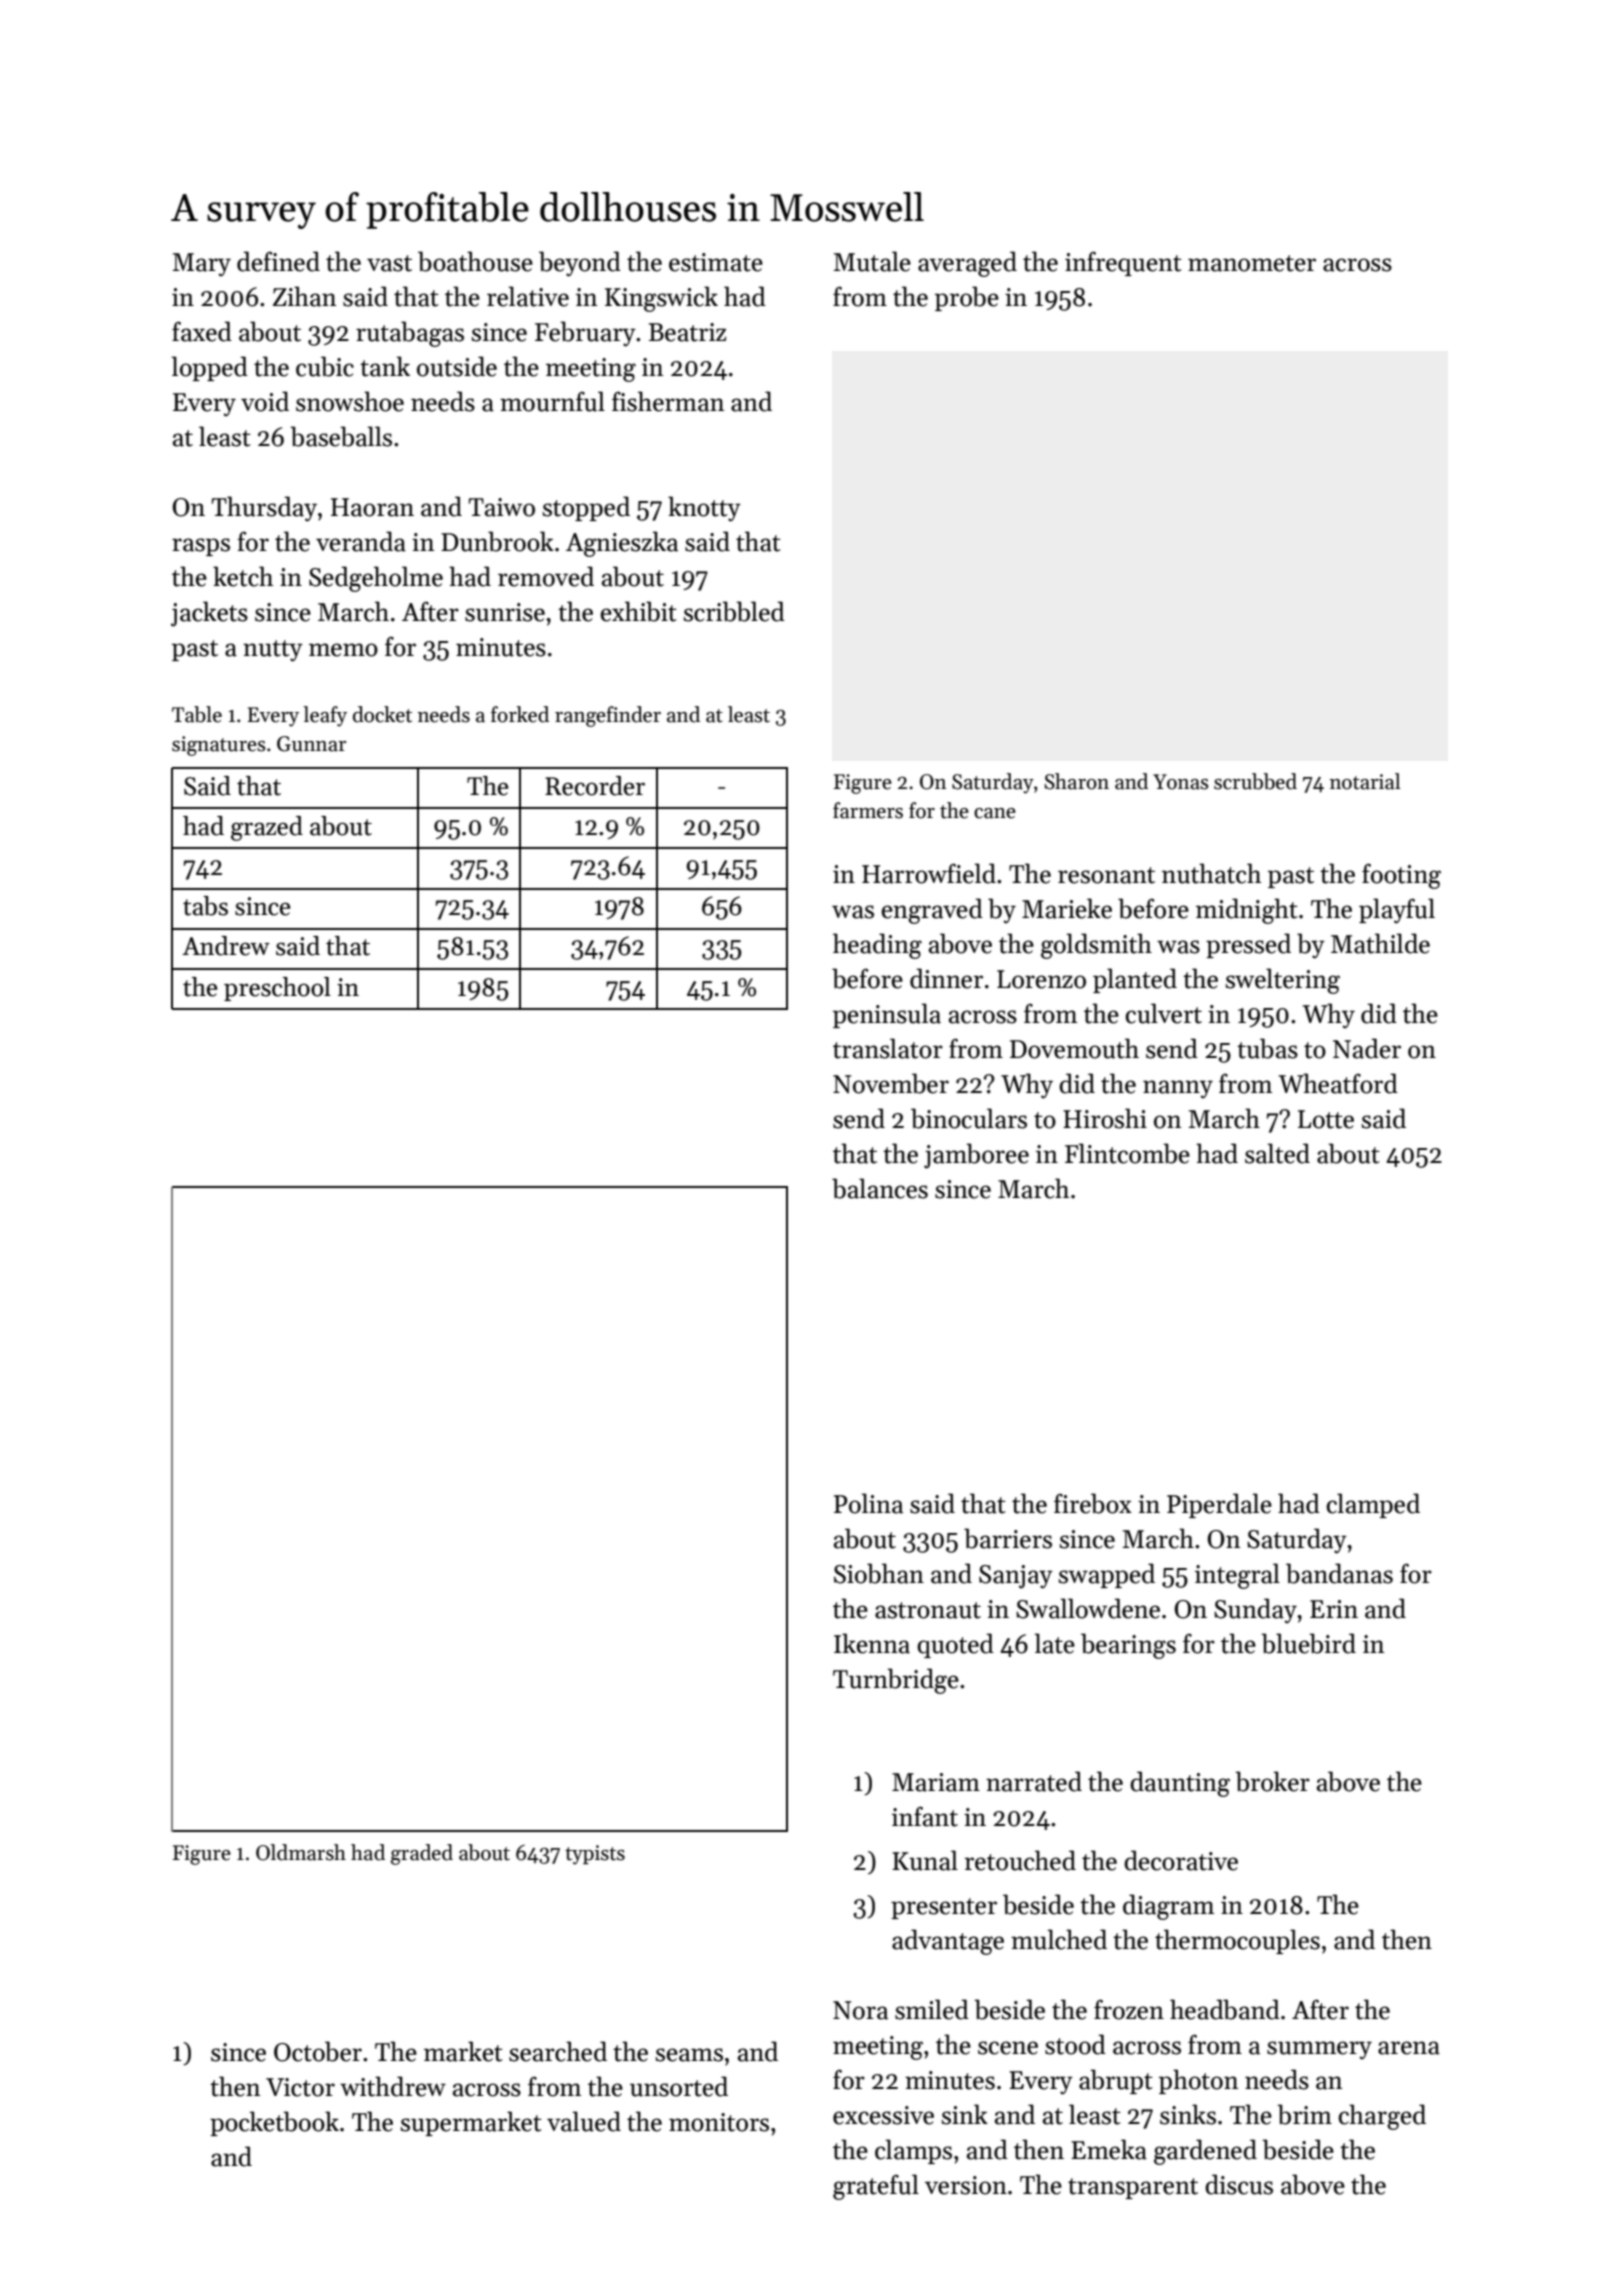 The image size is (1620, 2292). What do you see at coordinates (1133, 2188) in the document?
I see `transparent` at bounding box center [1133, 2188].
